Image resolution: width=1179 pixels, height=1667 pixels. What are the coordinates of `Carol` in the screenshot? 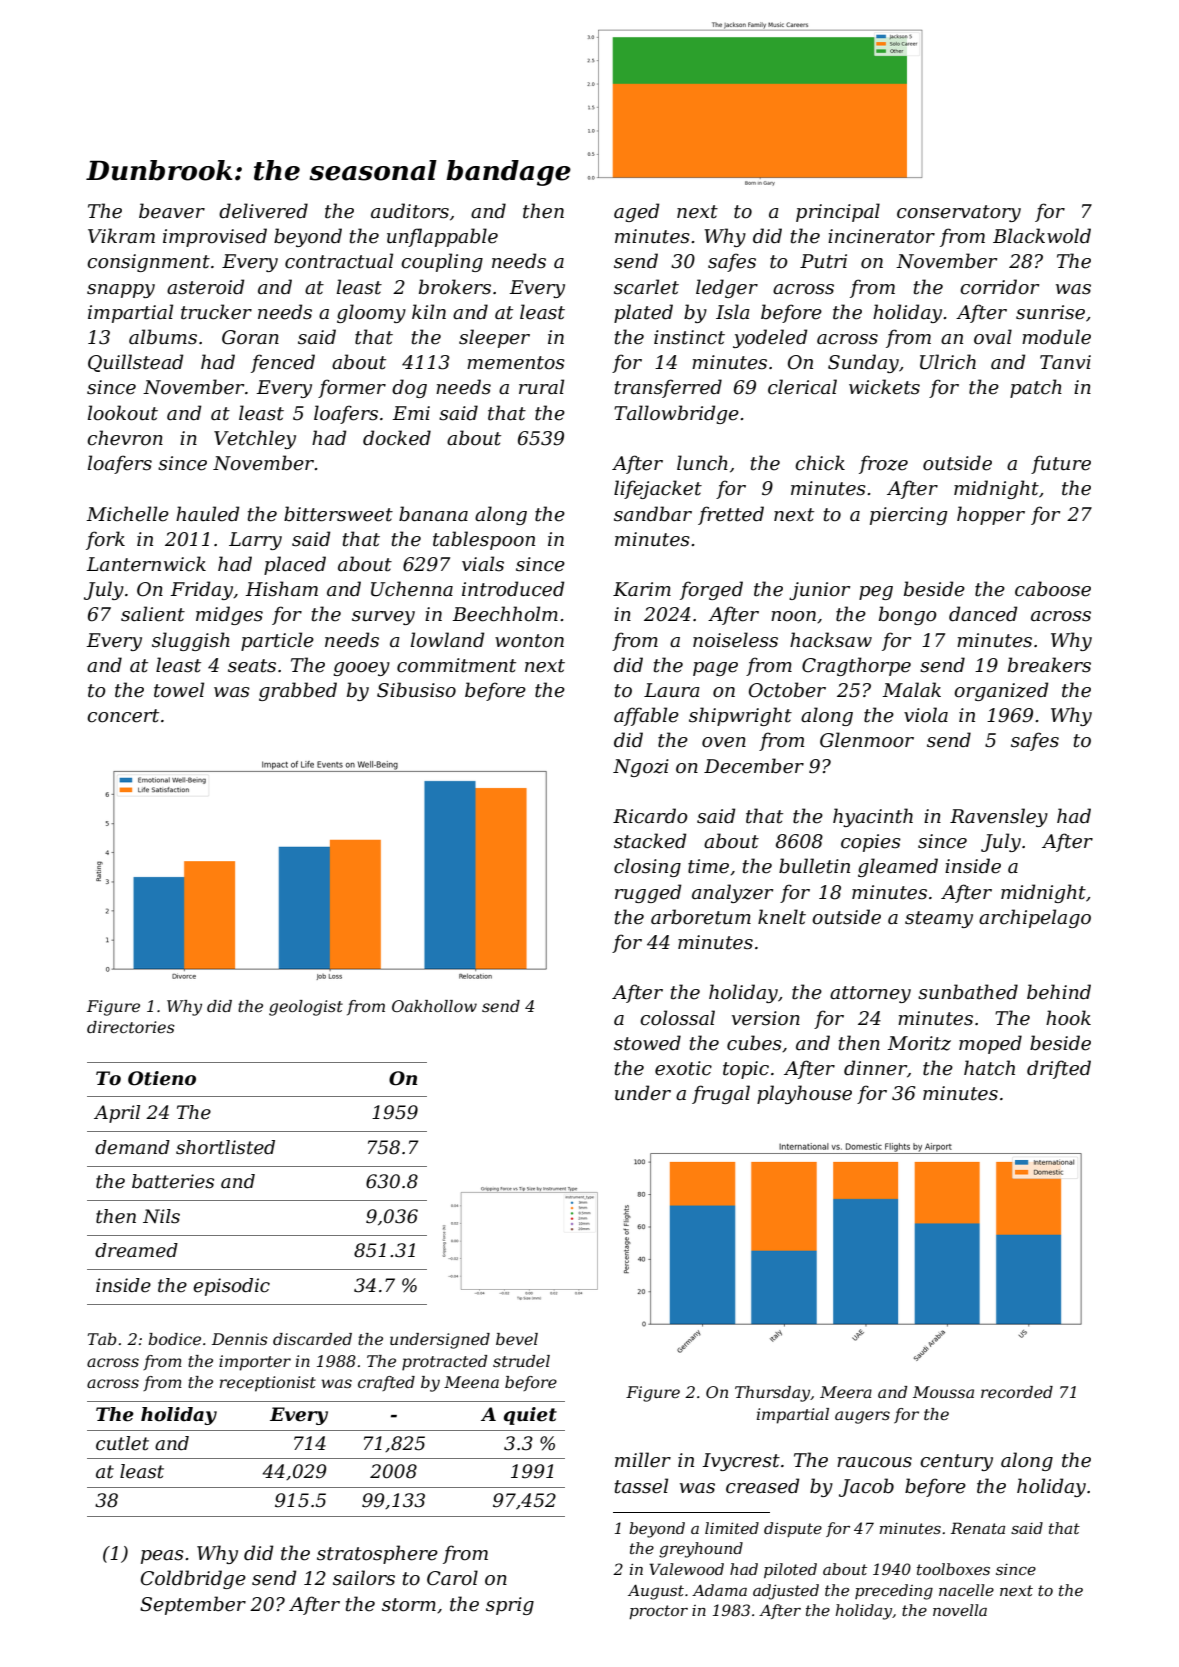 It's located at (452, 1578).
